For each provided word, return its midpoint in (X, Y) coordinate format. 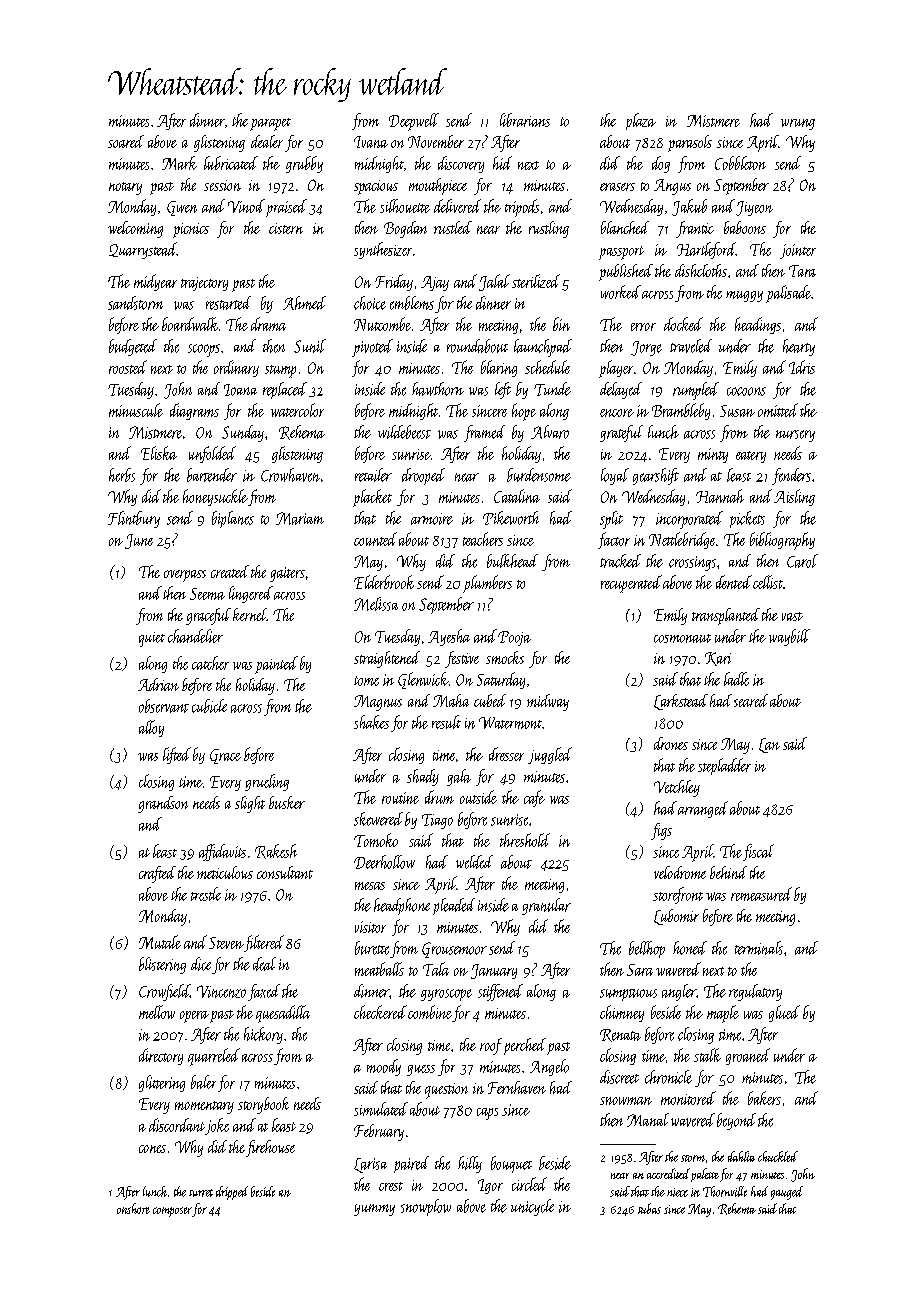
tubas (649, 1208)
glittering (162, 1083)
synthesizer (383, 250)
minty (713, 455)
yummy (374, 1210)
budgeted (133, 347)
